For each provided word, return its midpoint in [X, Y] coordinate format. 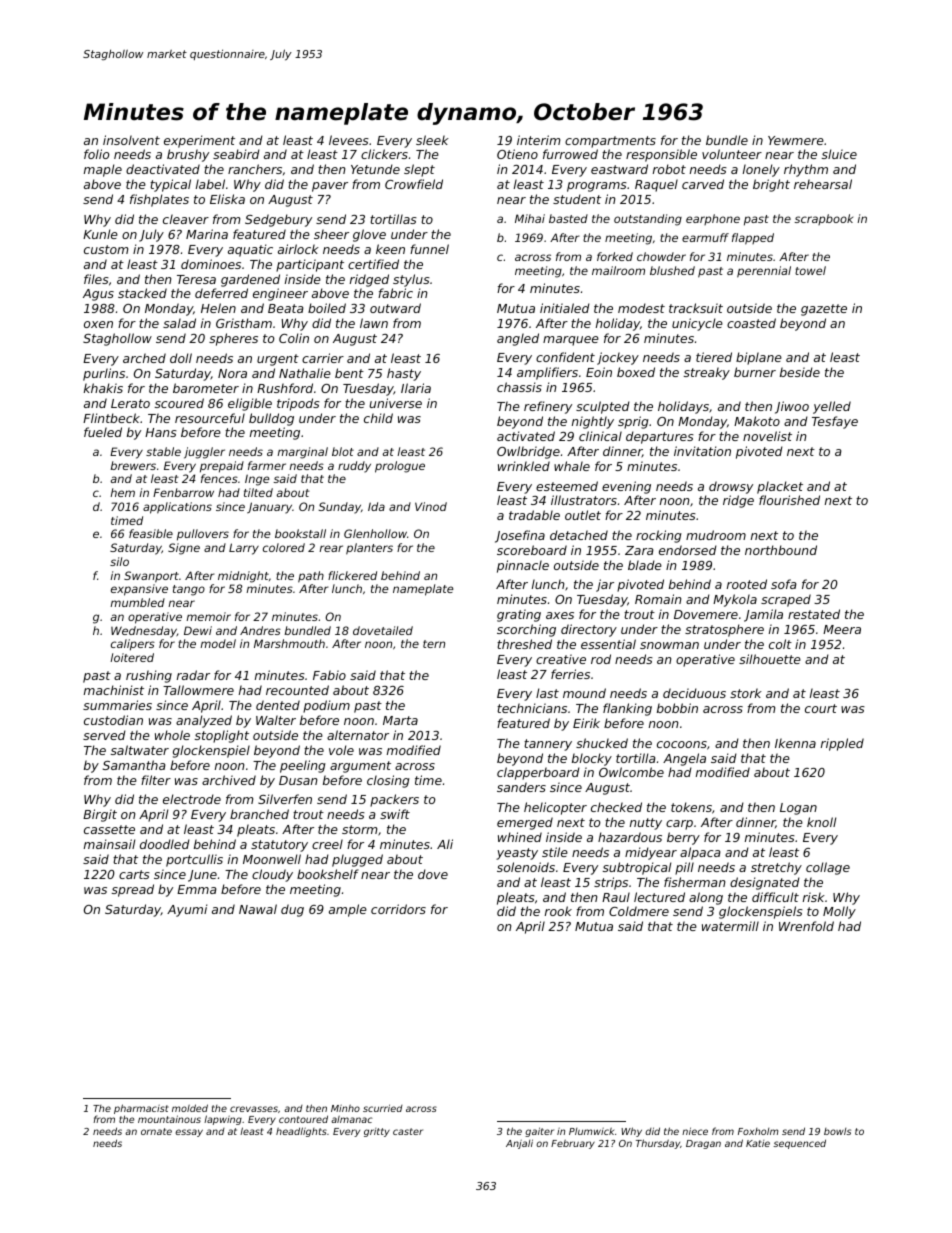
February [573, 1144]
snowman [669, 645]
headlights [301, 1132]
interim [538, 140]
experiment [199, 141]
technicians [532, 708]
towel [810, 270]
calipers [133, 645]
